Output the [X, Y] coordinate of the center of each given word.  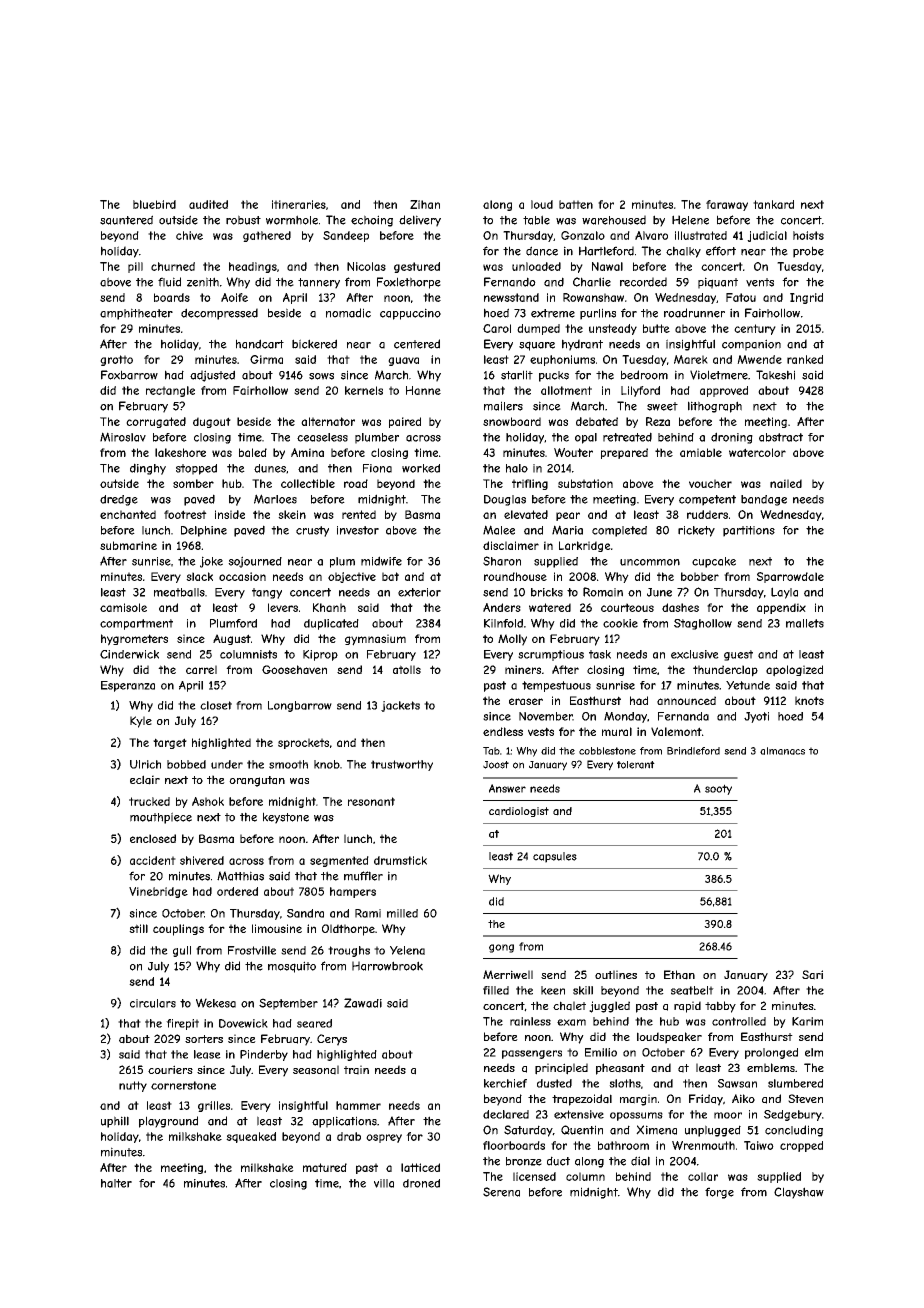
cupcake [714, 562]
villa [384, 1183]
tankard [773, 204]
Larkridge [585, 546]
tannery [319, 283]
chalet [569, 1006]
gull [182, 951]
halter [116, 1183]
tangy [267, 593]
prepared [624, 453]
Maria [567, 530]
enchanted [128, 514]
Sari [812, 975]
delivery [420, 221]
